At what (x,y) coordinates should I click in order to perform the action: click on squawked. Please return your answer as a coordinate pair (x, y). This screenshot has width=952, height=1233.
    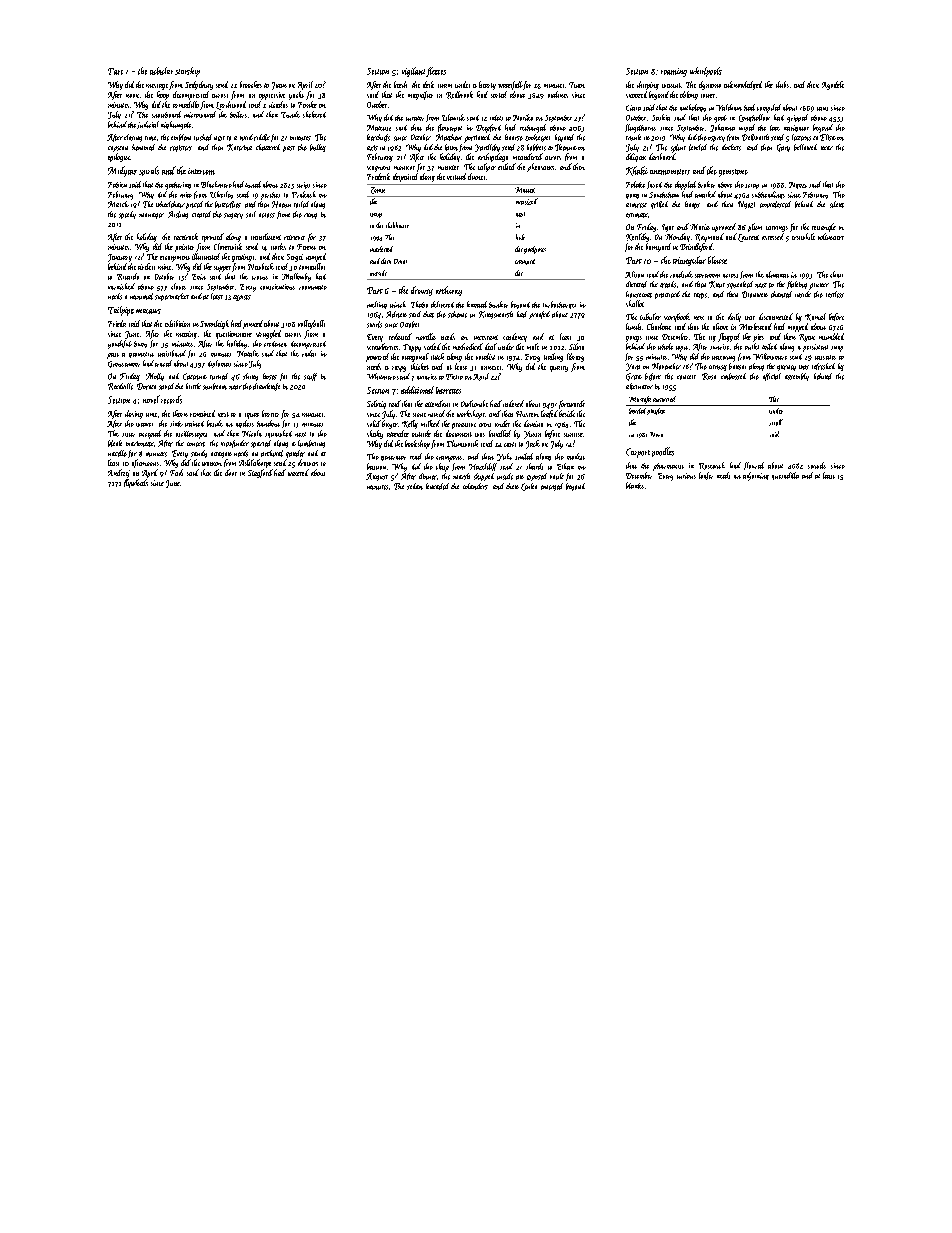
    Looking at the image, I should click on (278, 434).
